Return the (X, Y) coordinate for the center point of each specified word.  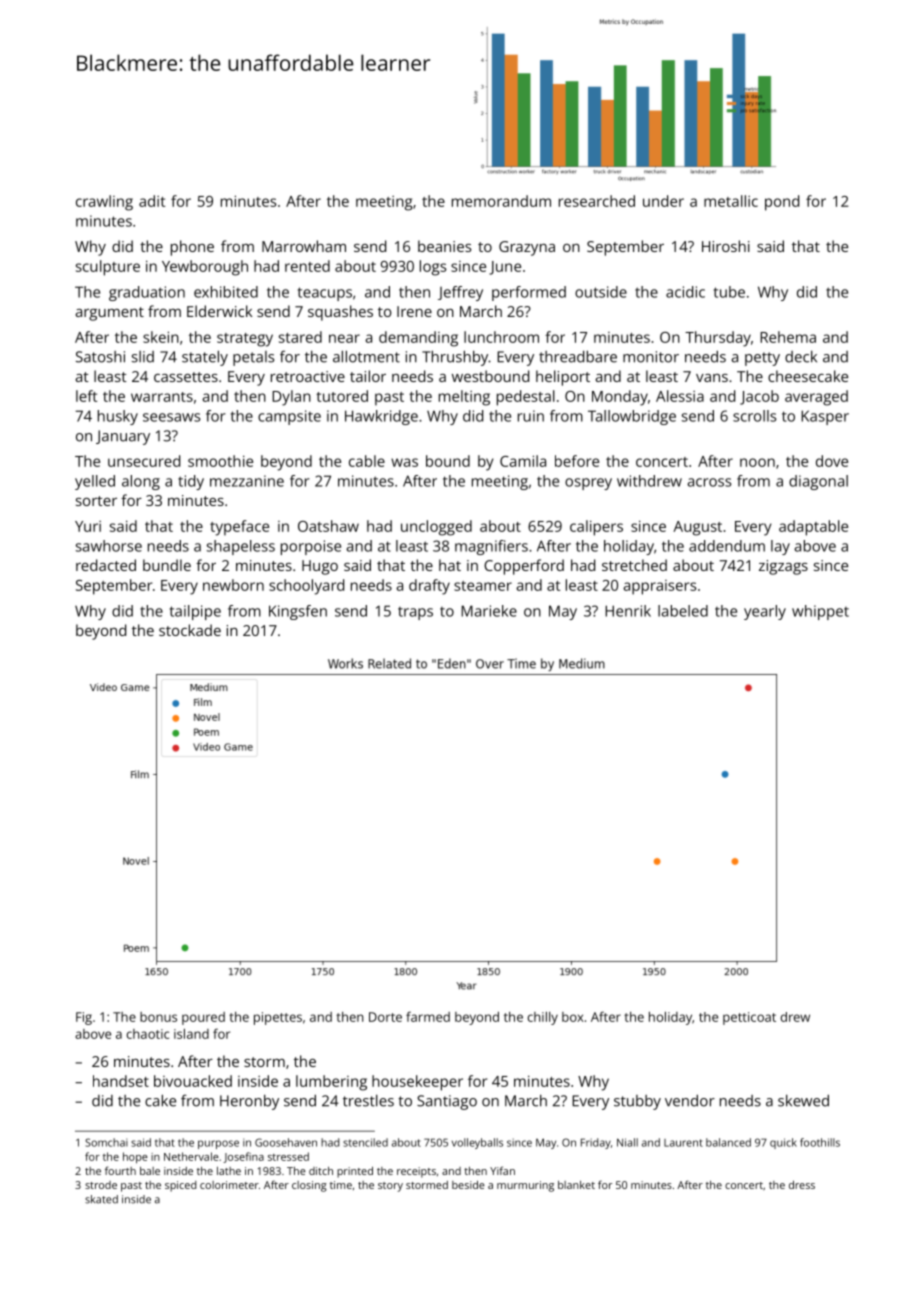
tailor (368, 376)
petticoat (749, 1018)
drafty (429, 587)
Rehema (788, 337)
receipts (416, 1172)
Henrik (628, 611)
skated (101, 1199)
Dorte (385, 1017)
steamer (483, 586)
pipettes (278, 1018)
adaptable (813, 528)
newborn (233, 585)
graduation (147, 293)
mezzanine (247, 481)
